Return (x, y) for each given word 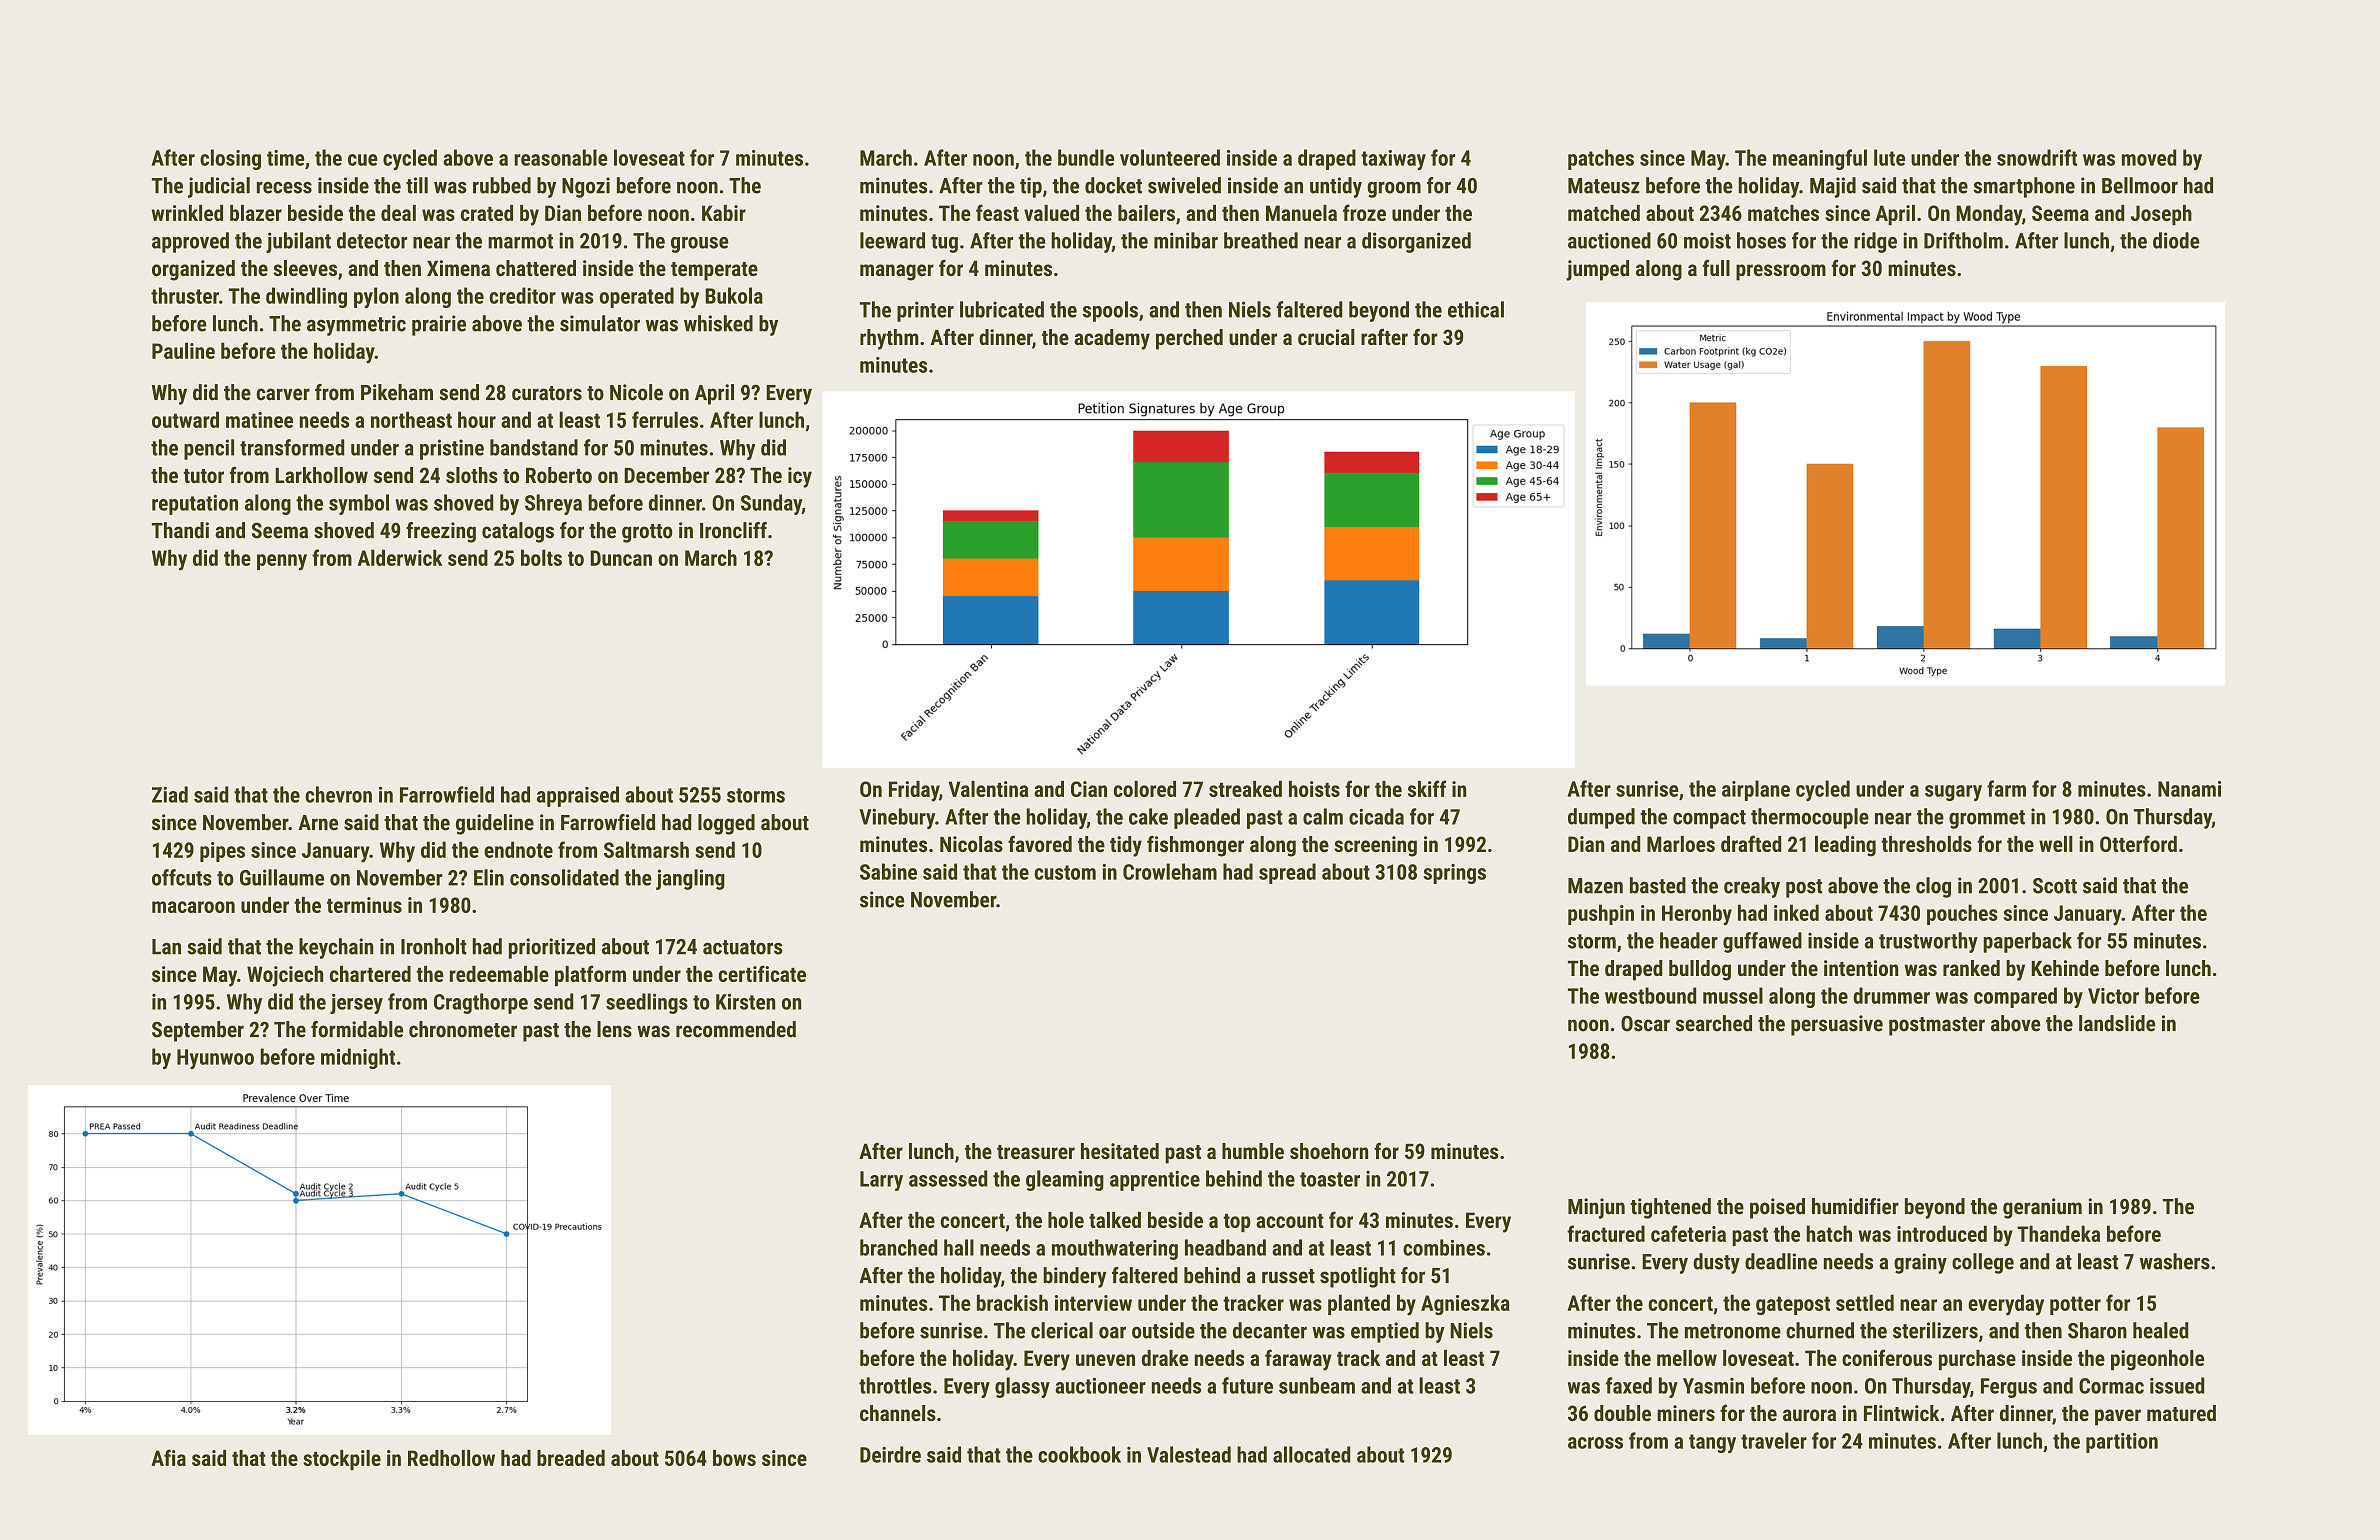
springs (1454, 874)
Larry (881, 1181)
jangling (690, 879)
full (1716, 268)
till (417, 185)
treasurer (1036, 1152)
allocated (1311, 1454)
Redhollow (451, 1458)
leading (1845, 846)
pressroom (1781, 272)
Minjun (1596, 1208)
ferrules (665, 419)
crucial (1326, 337)
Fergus (2009, 1388)
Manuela (1301, 213)
